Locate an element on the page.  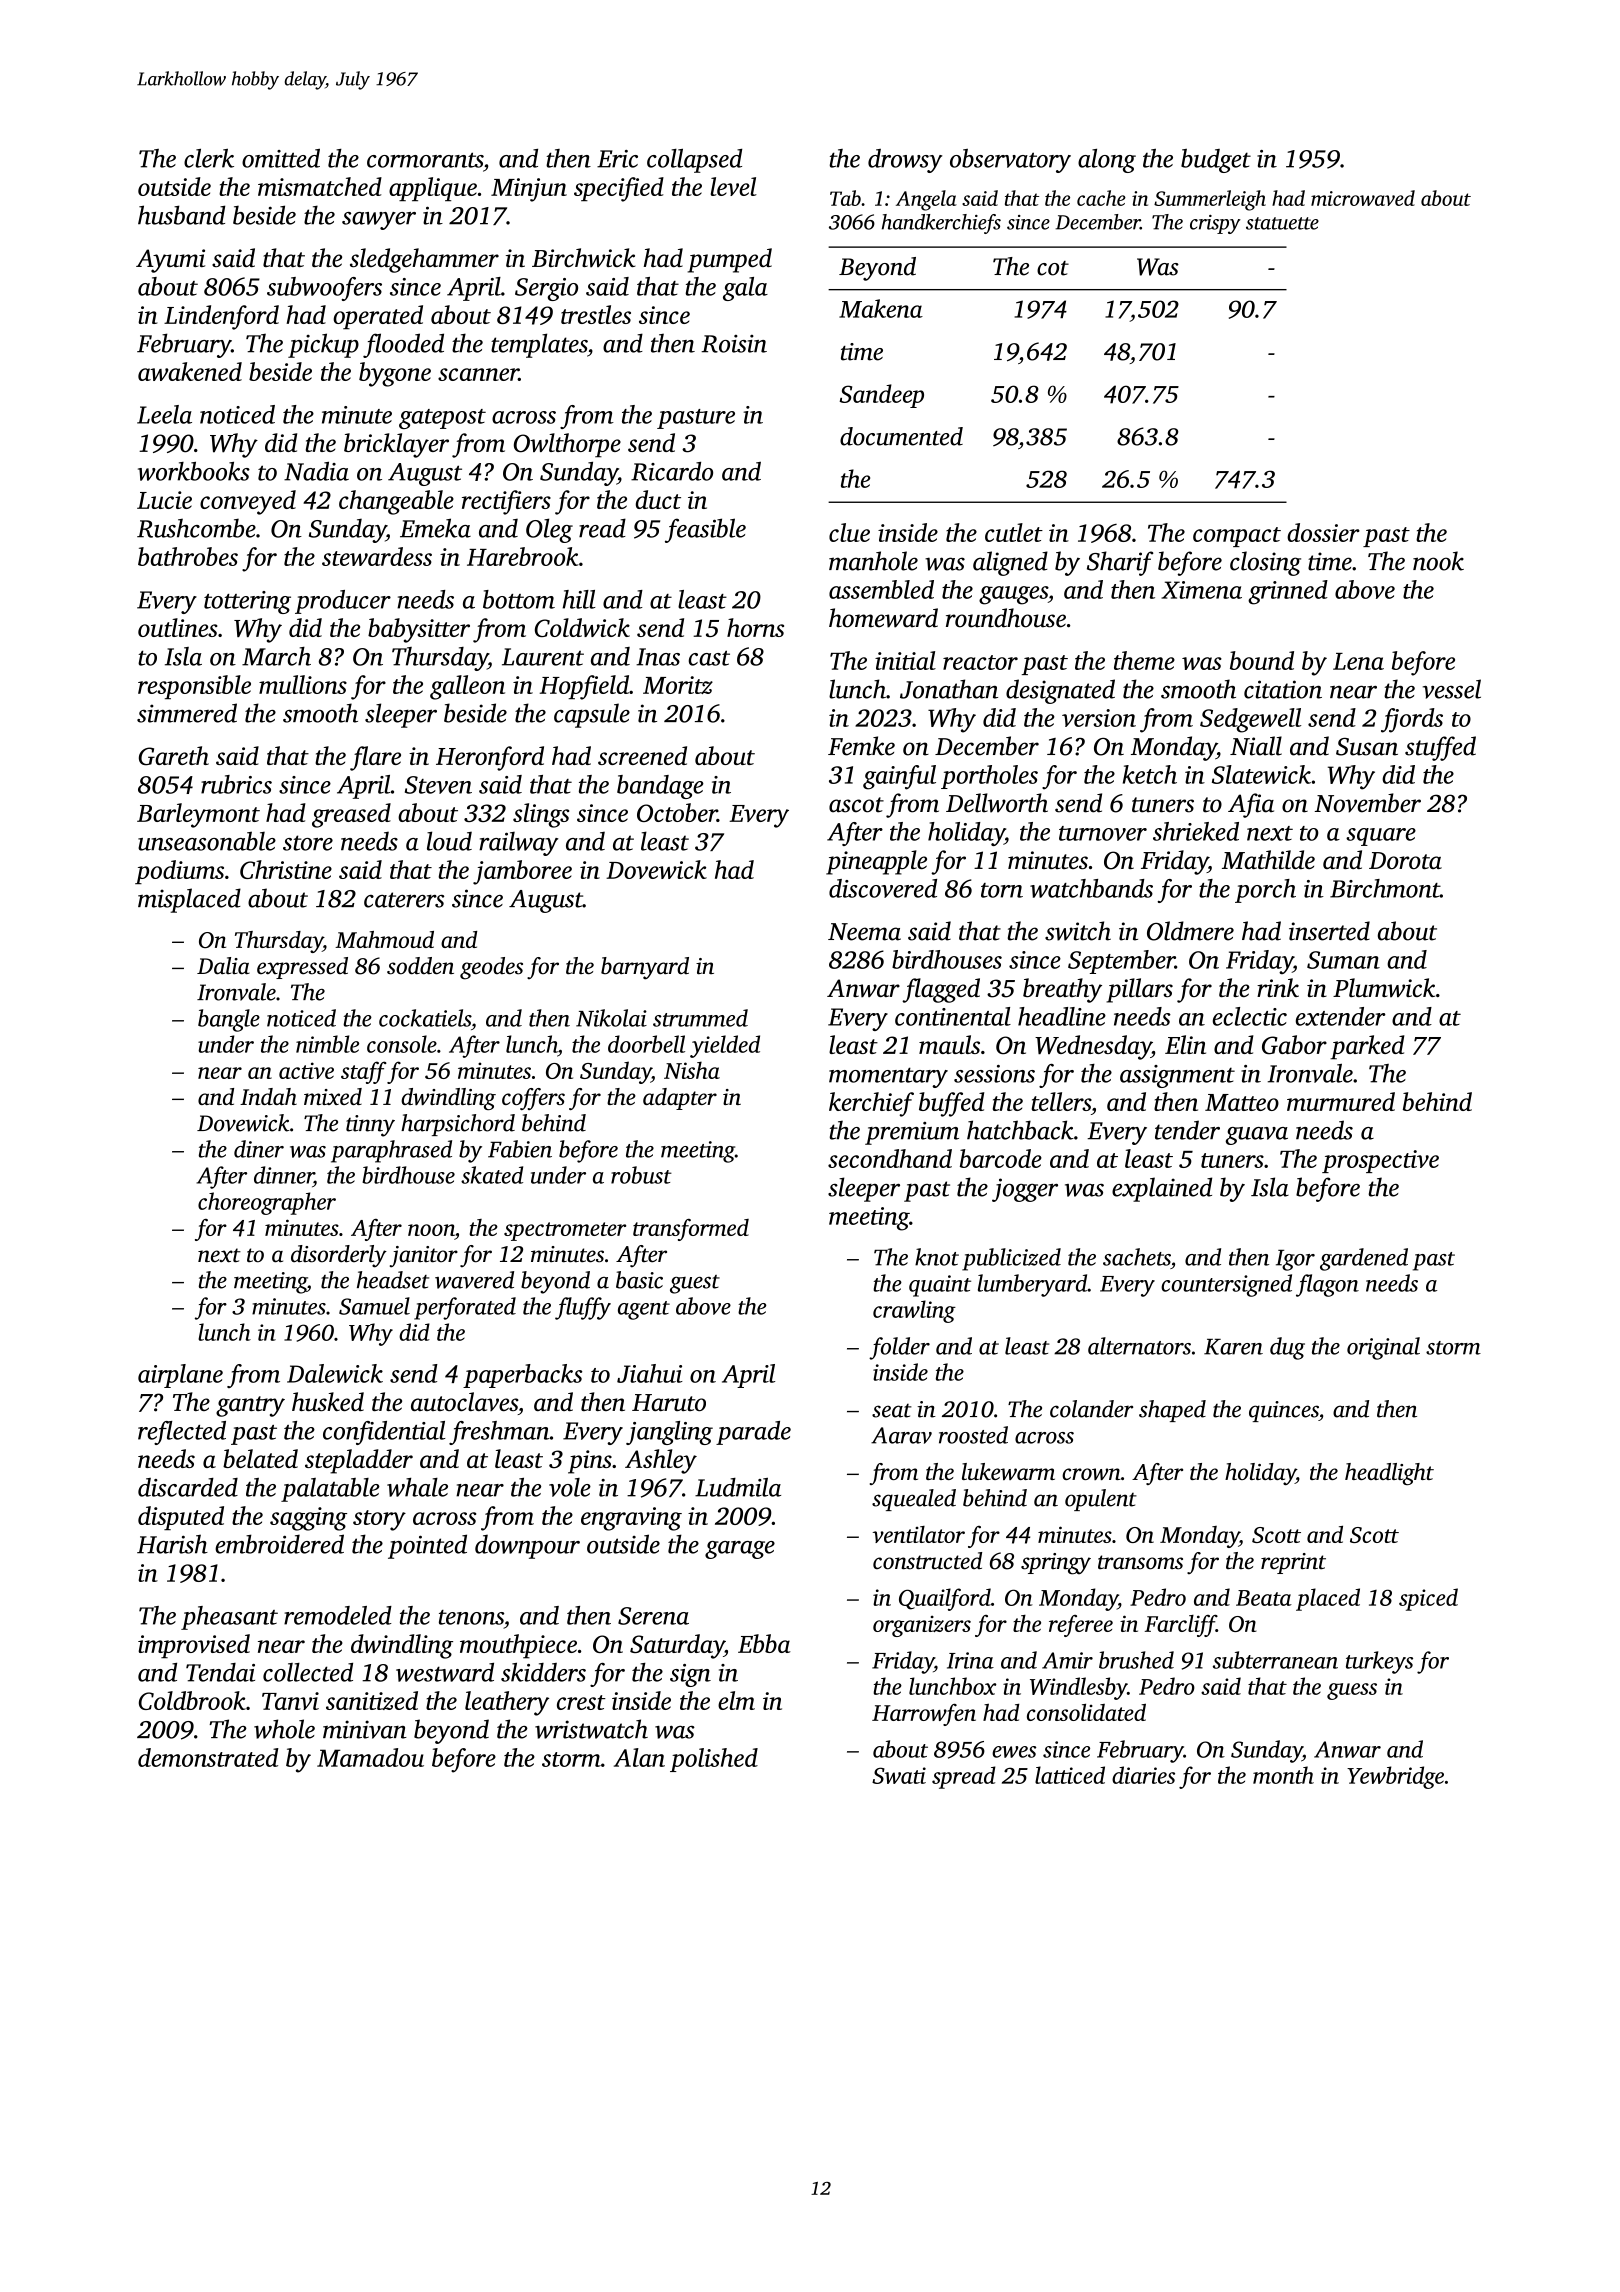
loud is located at coordinates (449, 841).
